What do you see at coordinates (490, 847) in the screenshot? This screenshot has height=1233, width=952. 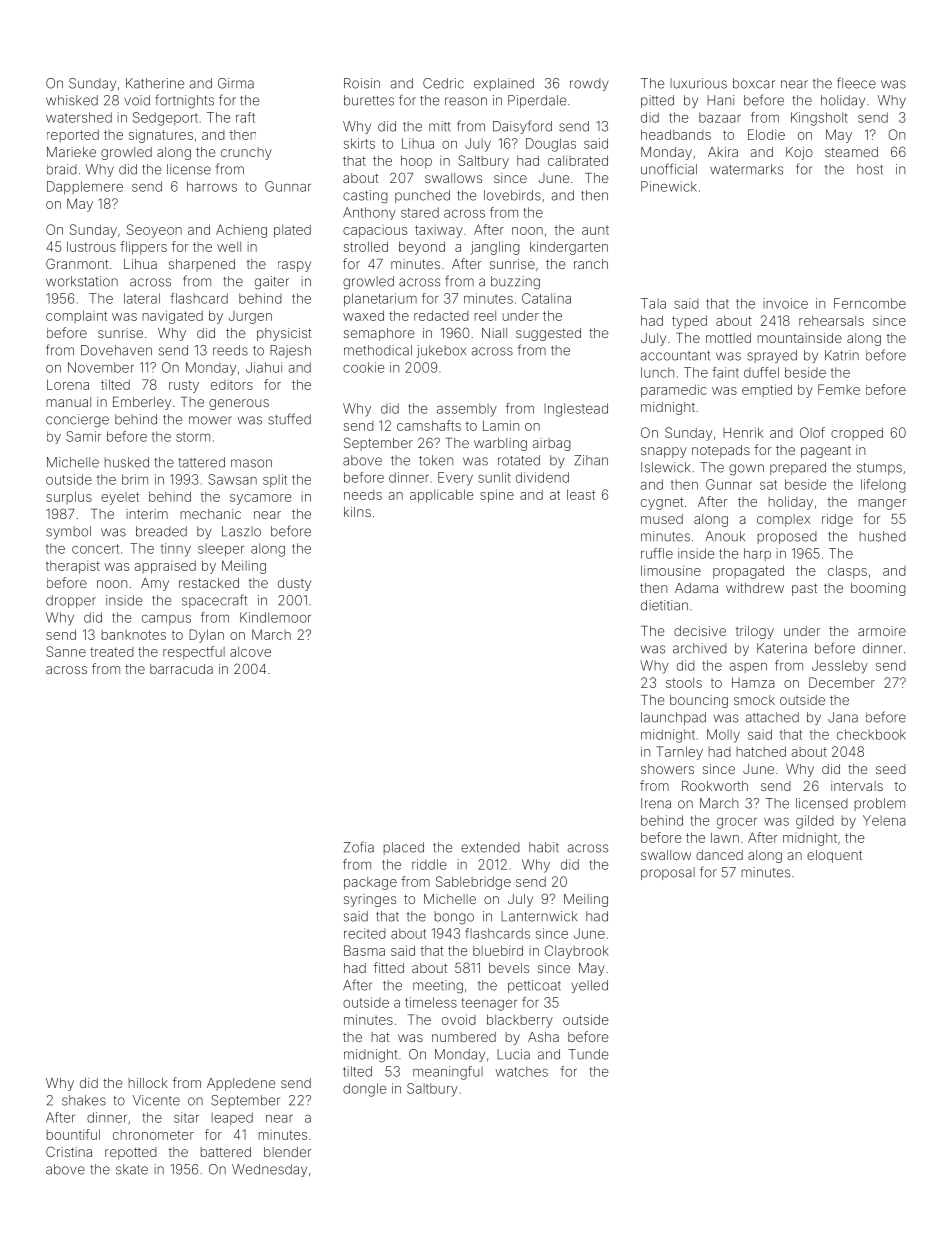 I see `extended` at bounding box center [490, 847].
